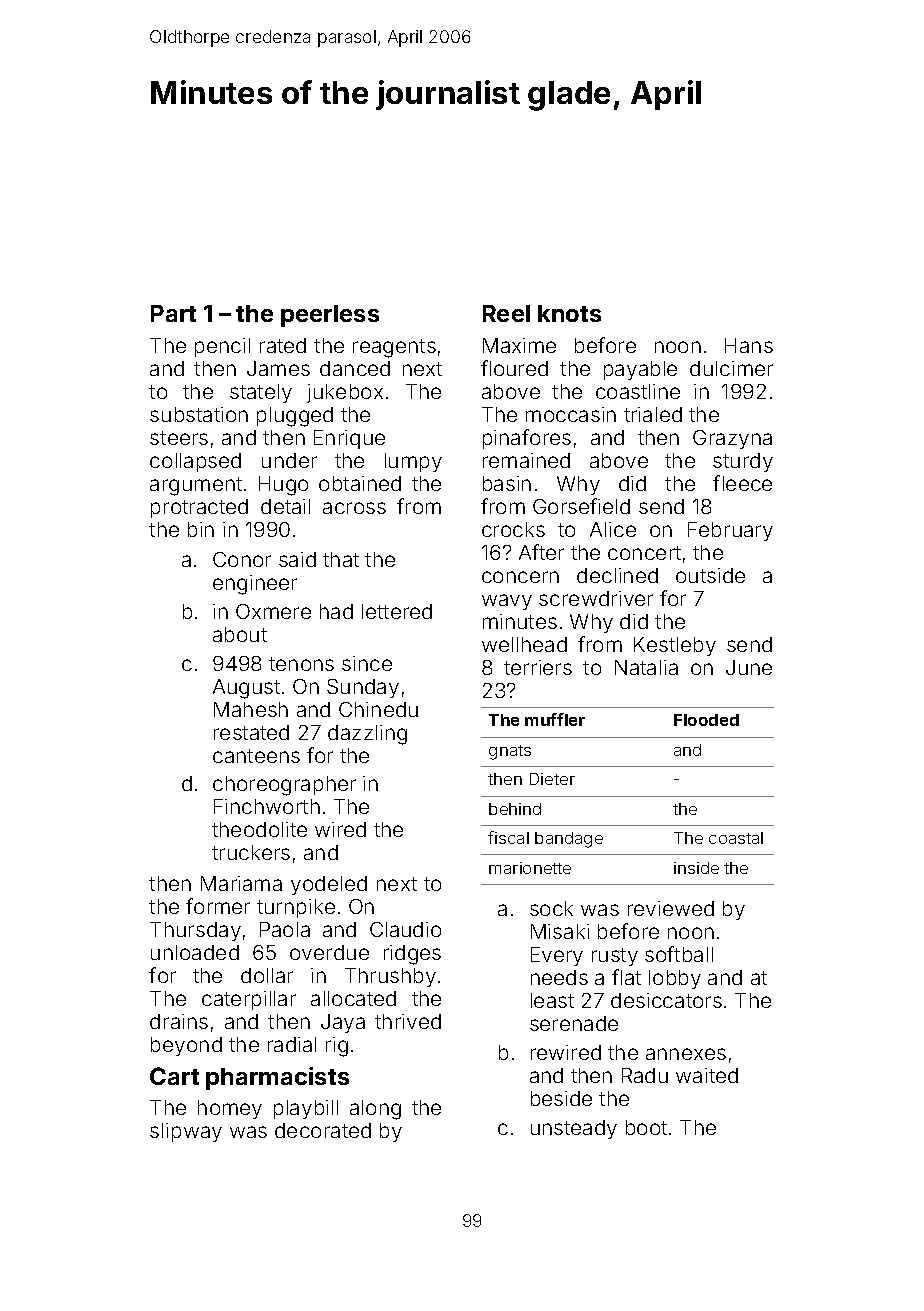 The width and height of the document is (924, 1311). Describe the element at coordinates (397, 611) in the document. I see `lettered` at that location.
